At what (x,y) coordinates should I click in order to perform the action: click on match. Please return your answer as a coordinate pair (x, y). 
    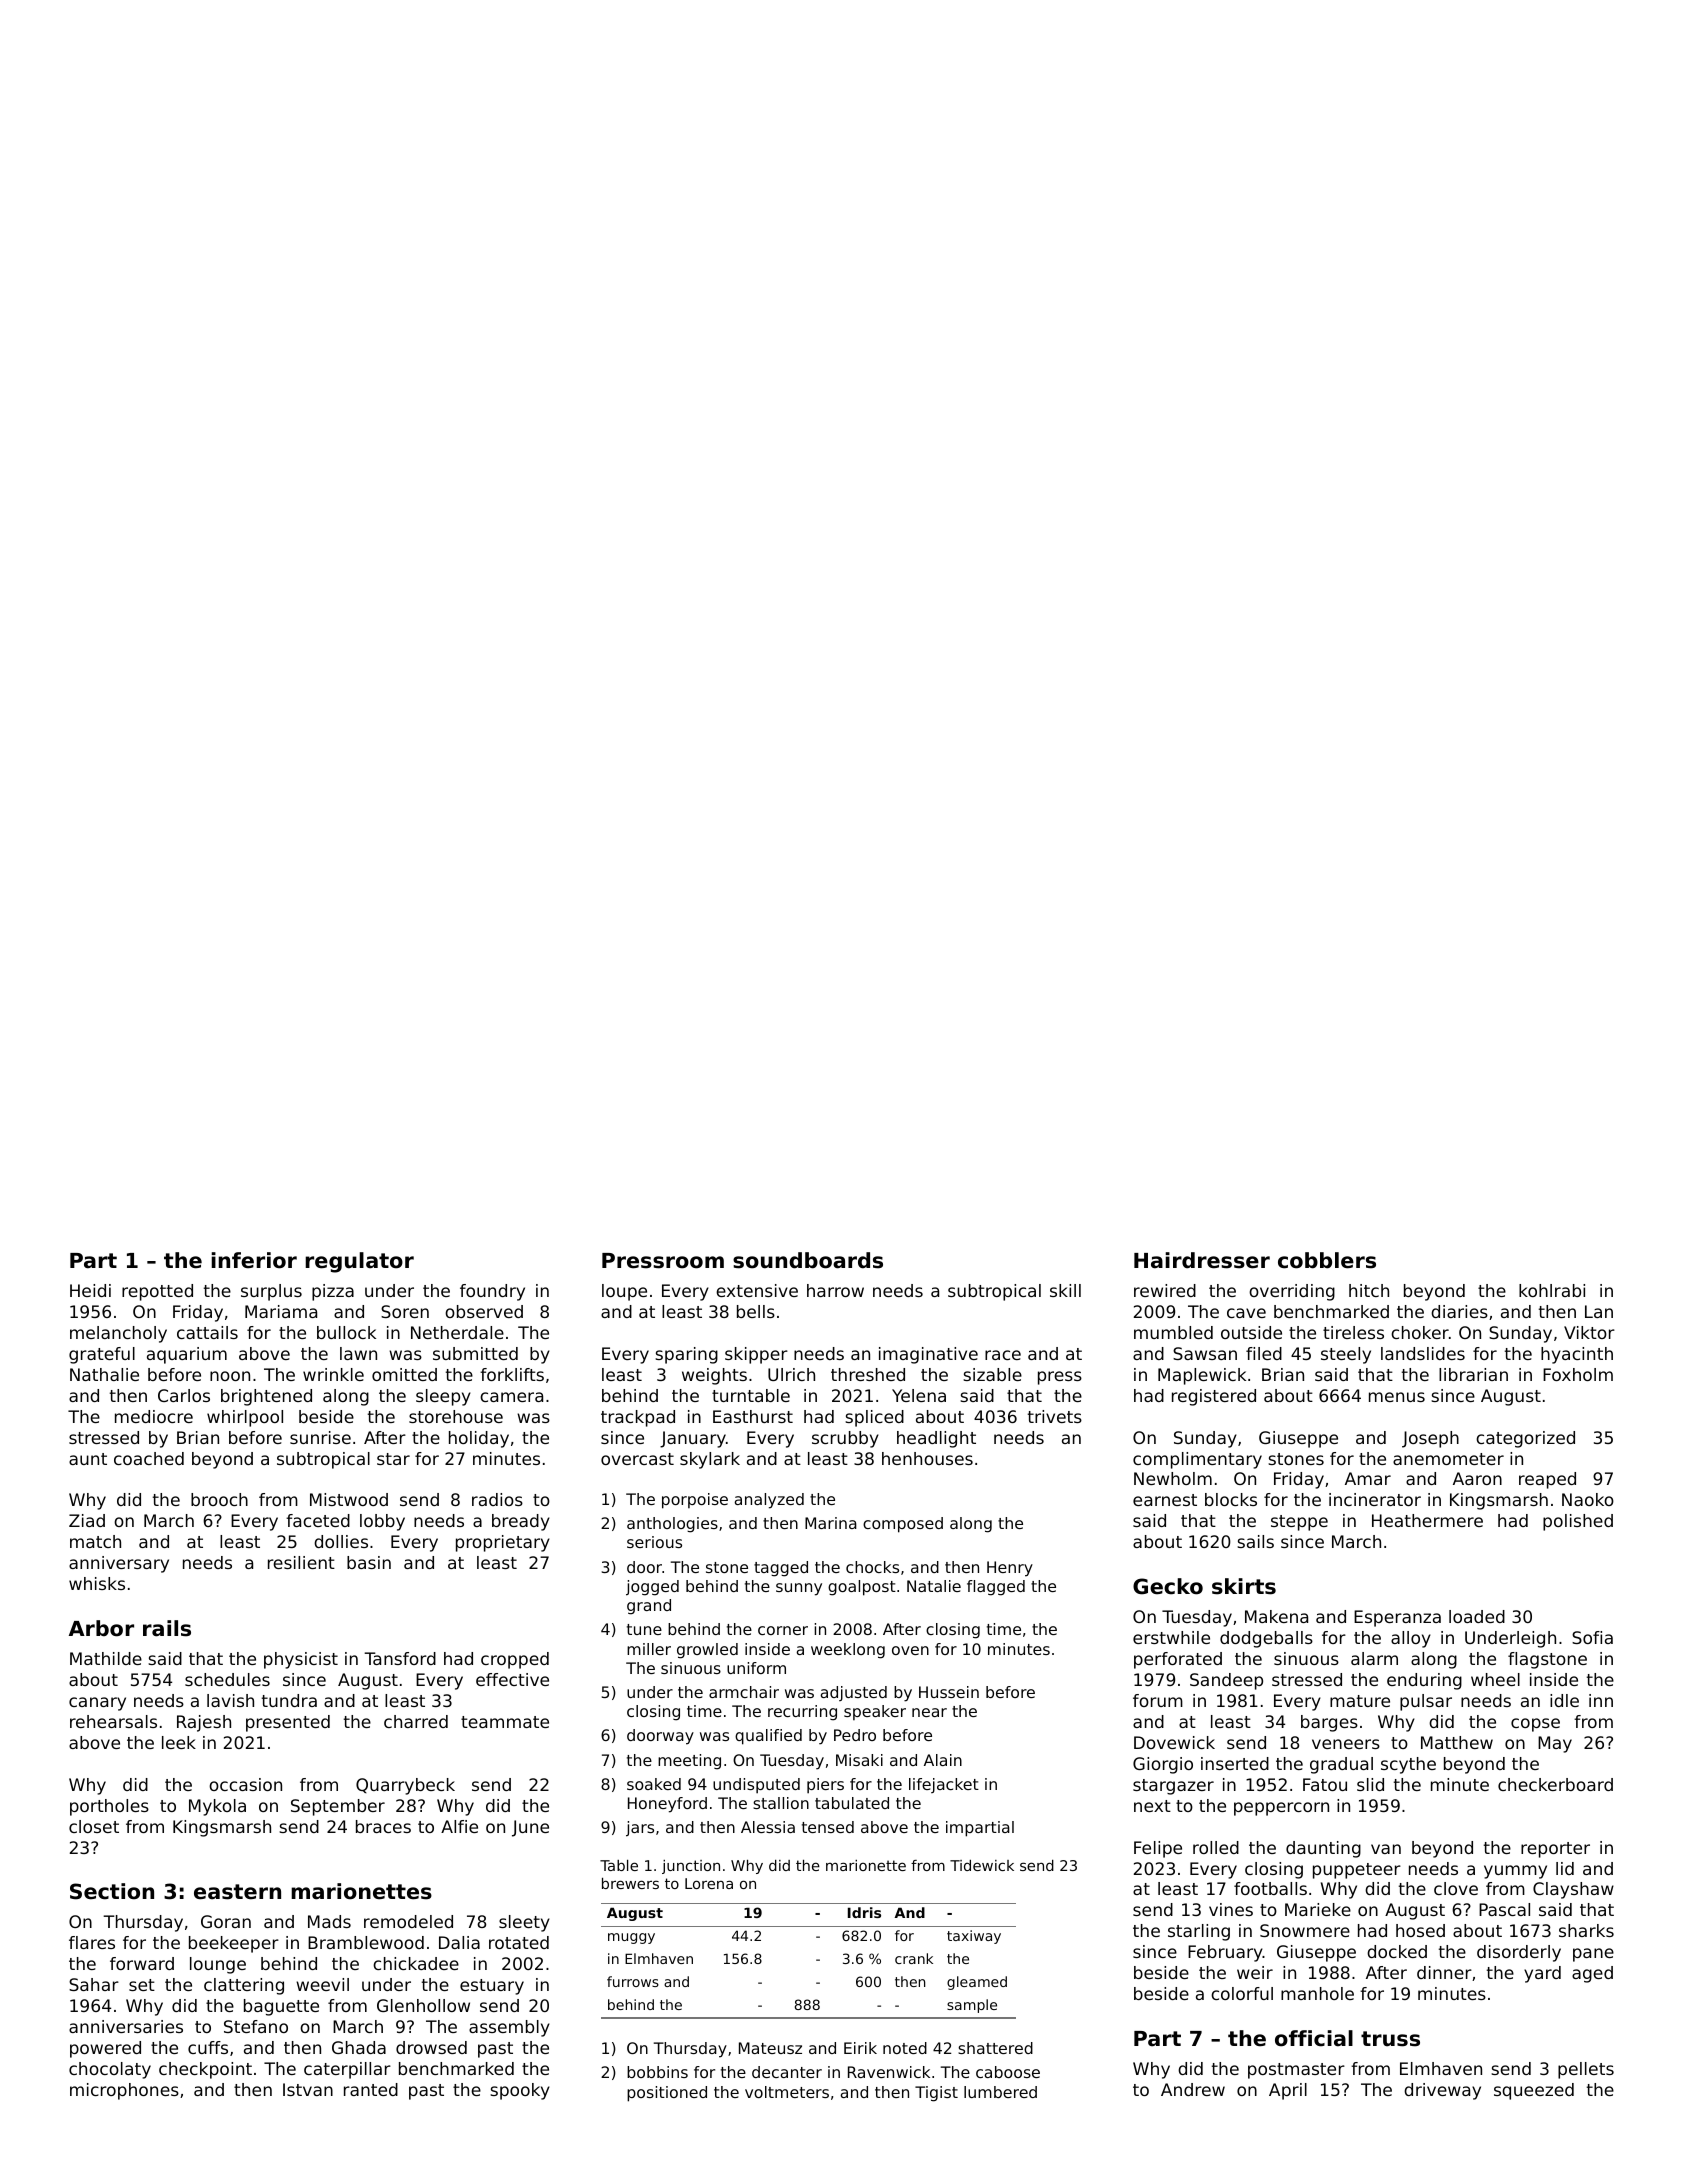
    Looking at the image, I should click on (95, 1541).
